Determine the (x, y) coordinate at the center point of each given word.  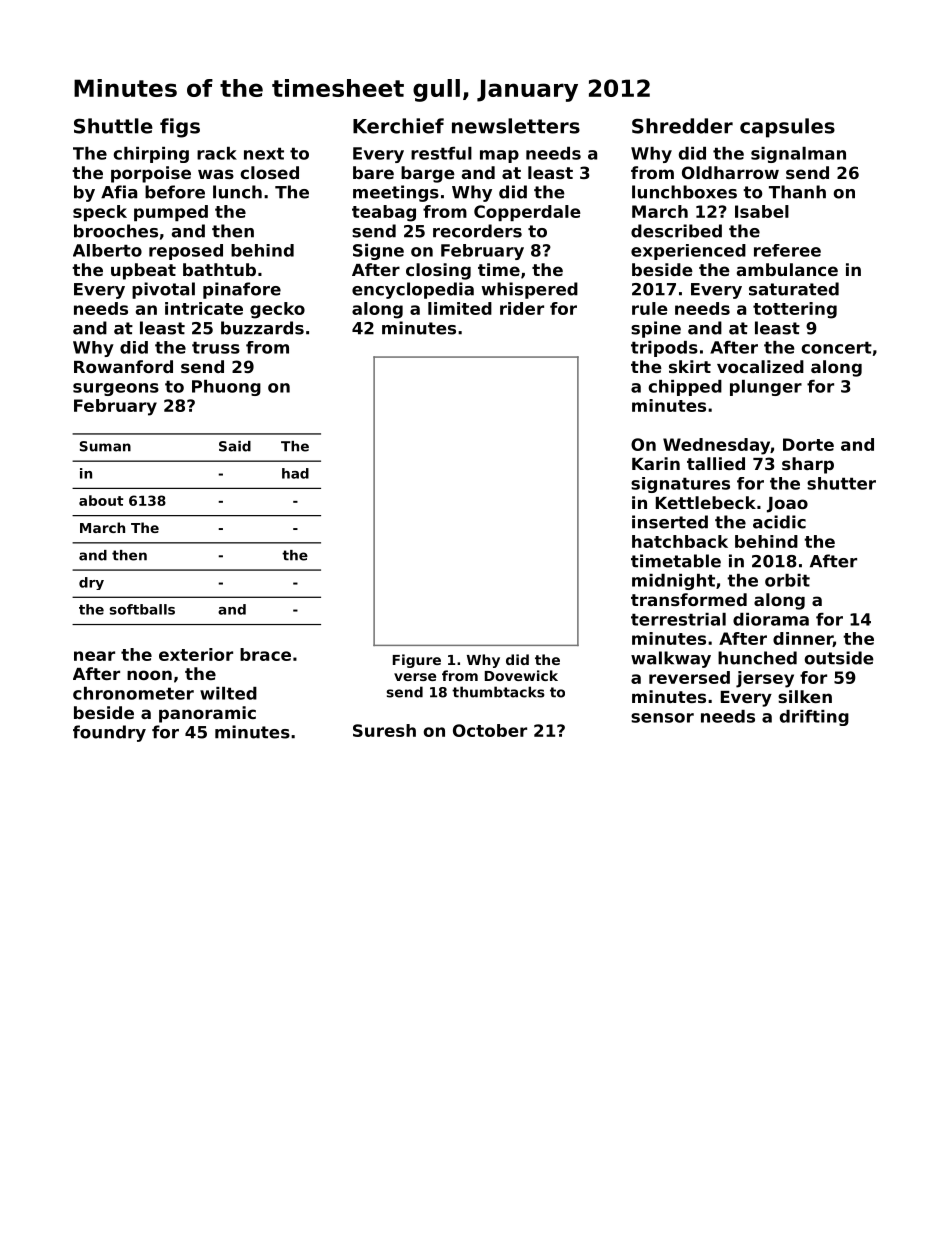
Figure (417, 661)
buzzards (262, 328)
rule (650, 308)
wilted (228, 693)
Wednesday (716, 446)
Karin (656, 463)
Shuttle (113, 126)
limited (460, 308)
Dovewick (521, 675)
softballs (142, 609)
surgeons (116, 389)
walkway (671, 659)
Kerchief (398, 126)
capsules (787, 128)
